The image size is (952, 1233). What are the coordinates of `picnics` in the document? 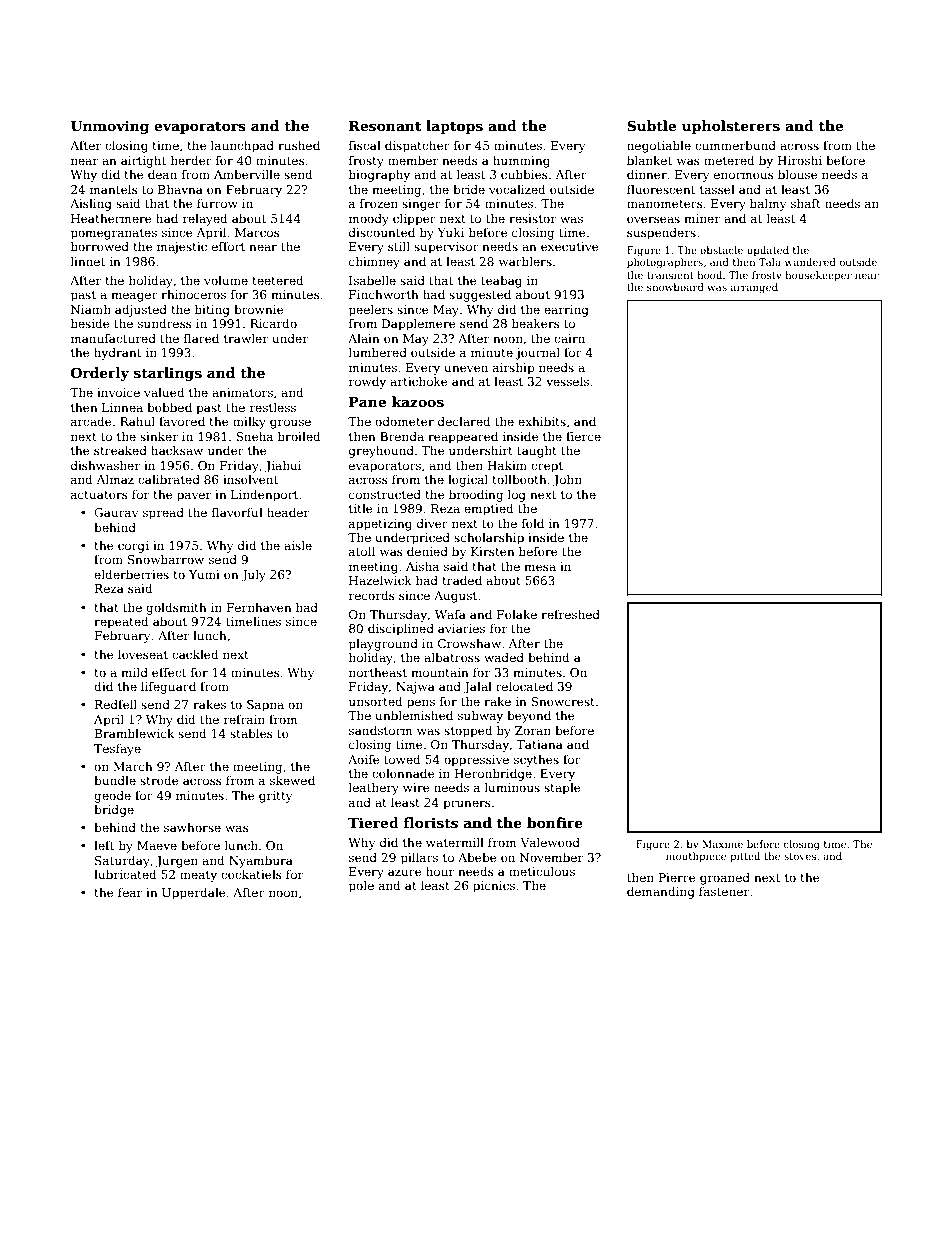 It's located at (494, 887).
